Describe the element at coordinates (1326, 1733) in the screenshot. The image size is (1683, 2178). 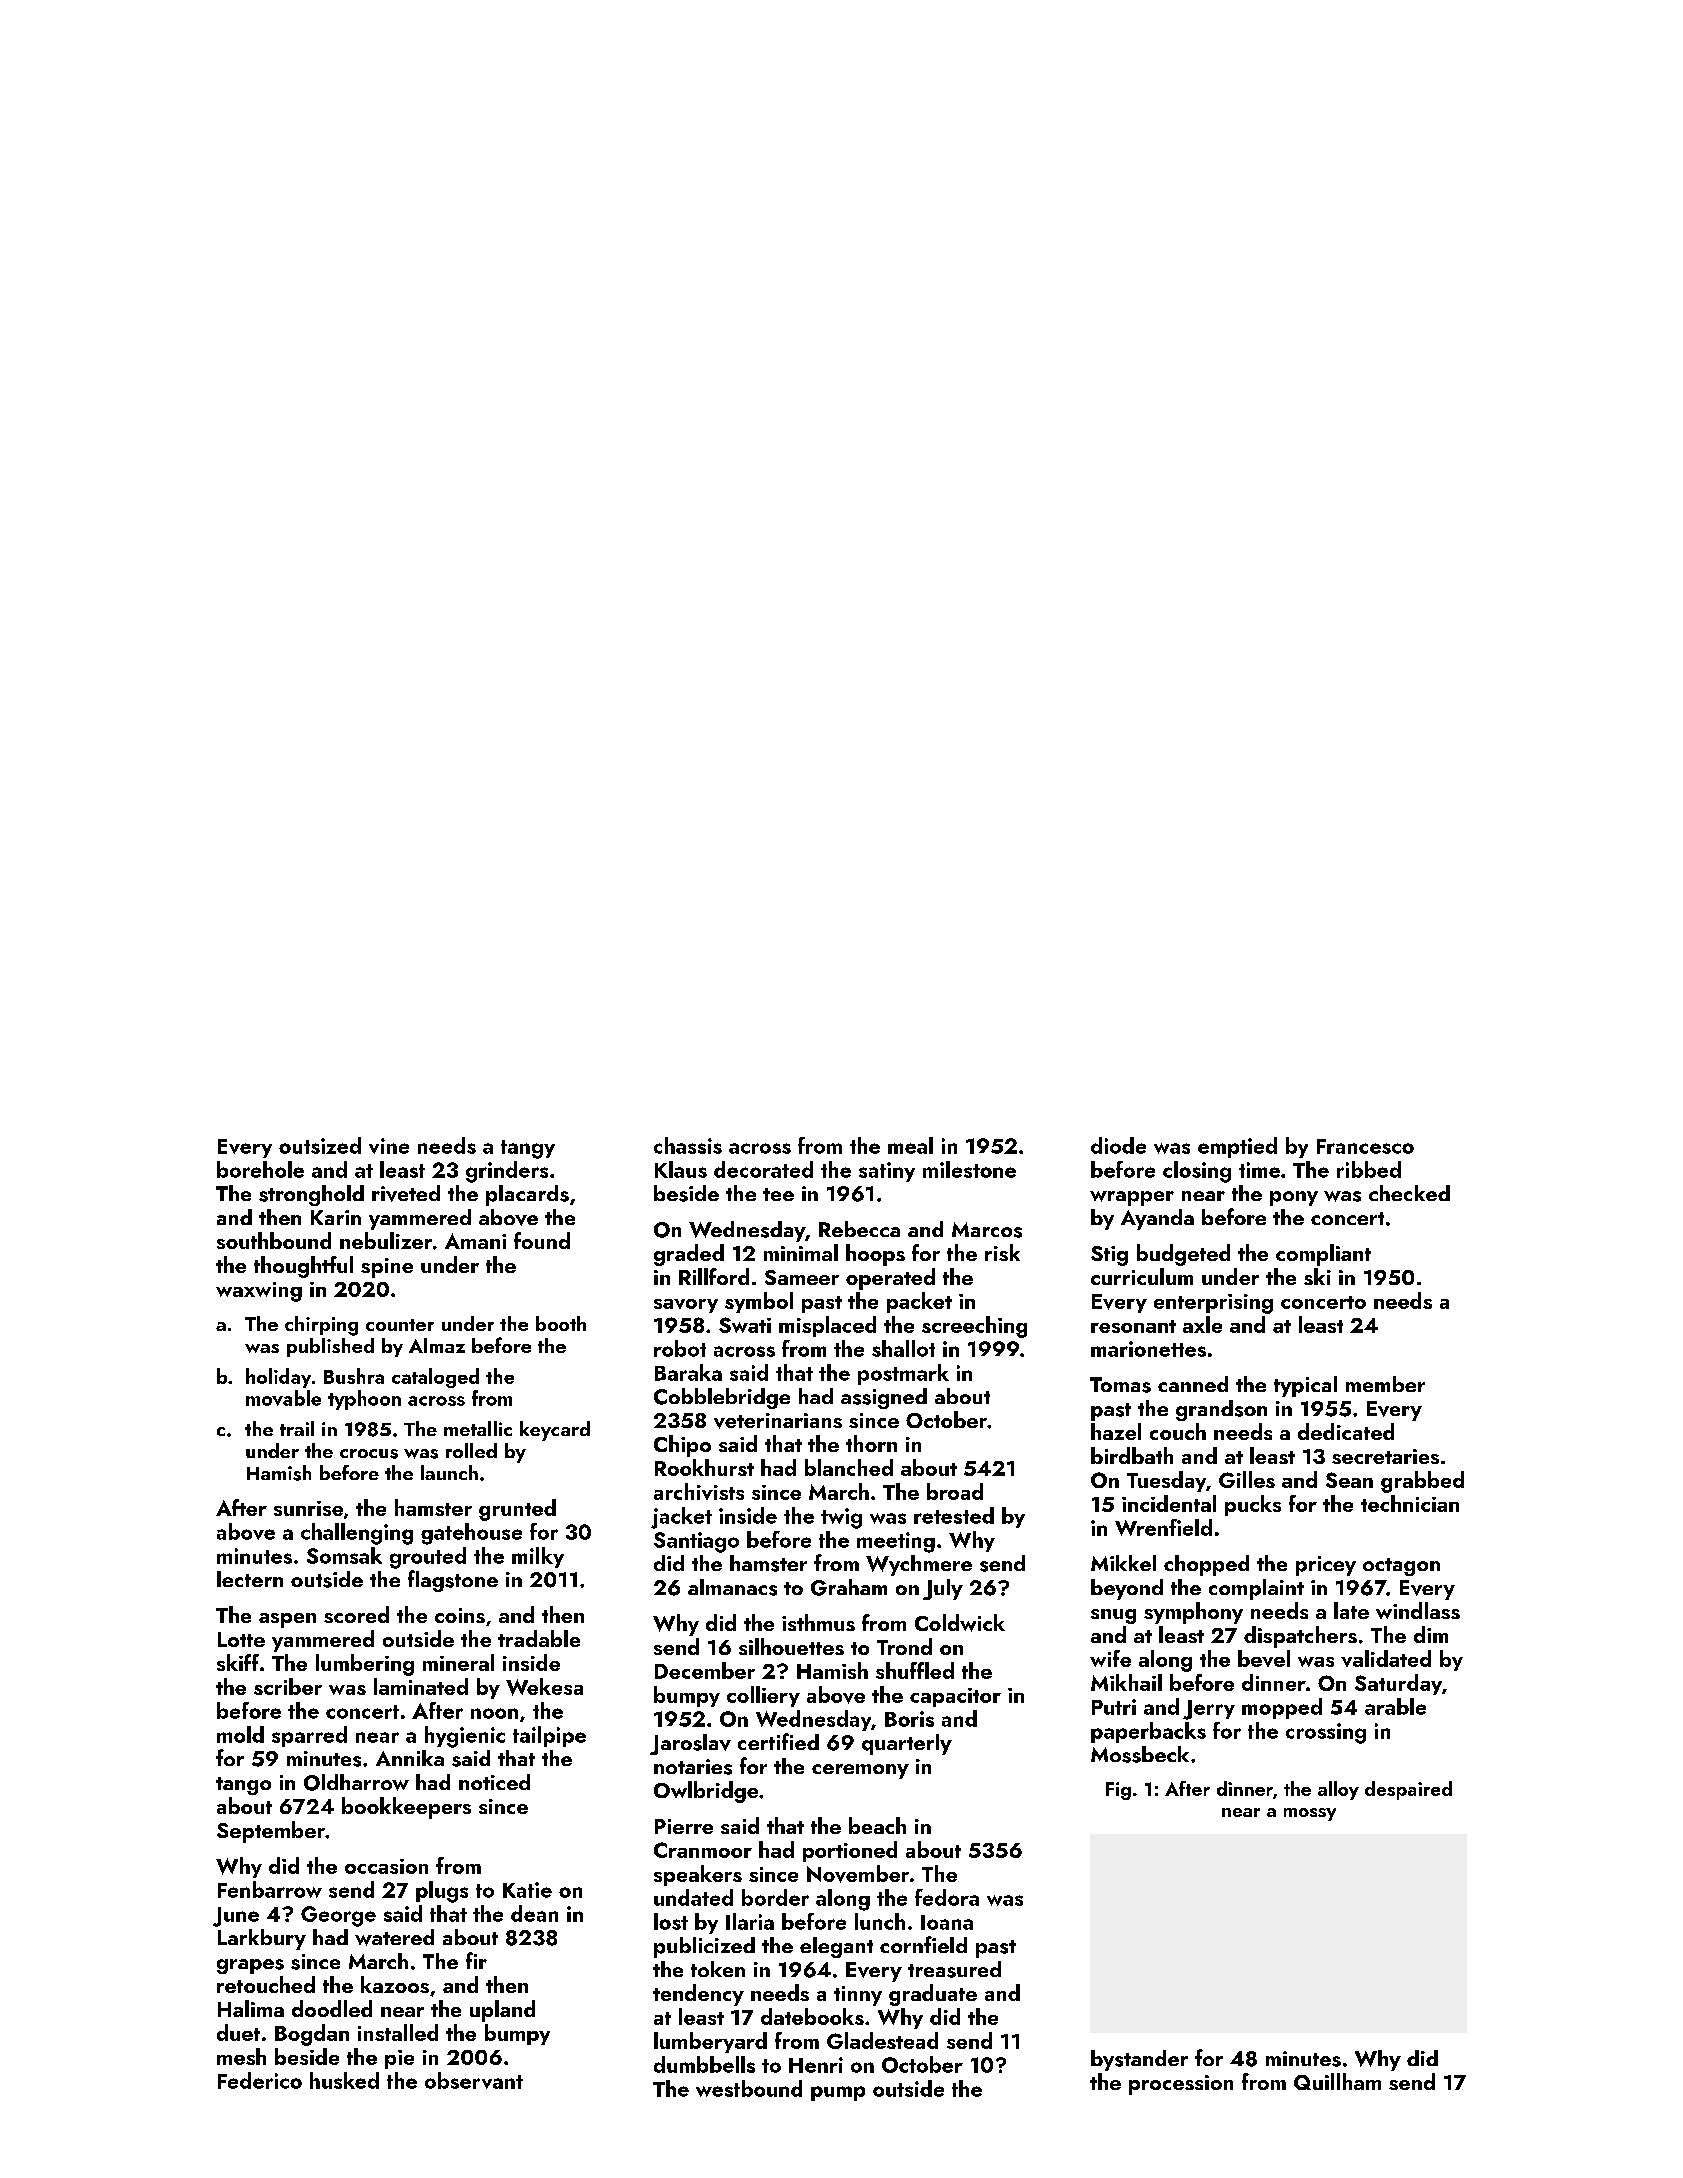
I see `crossing` at that location.
